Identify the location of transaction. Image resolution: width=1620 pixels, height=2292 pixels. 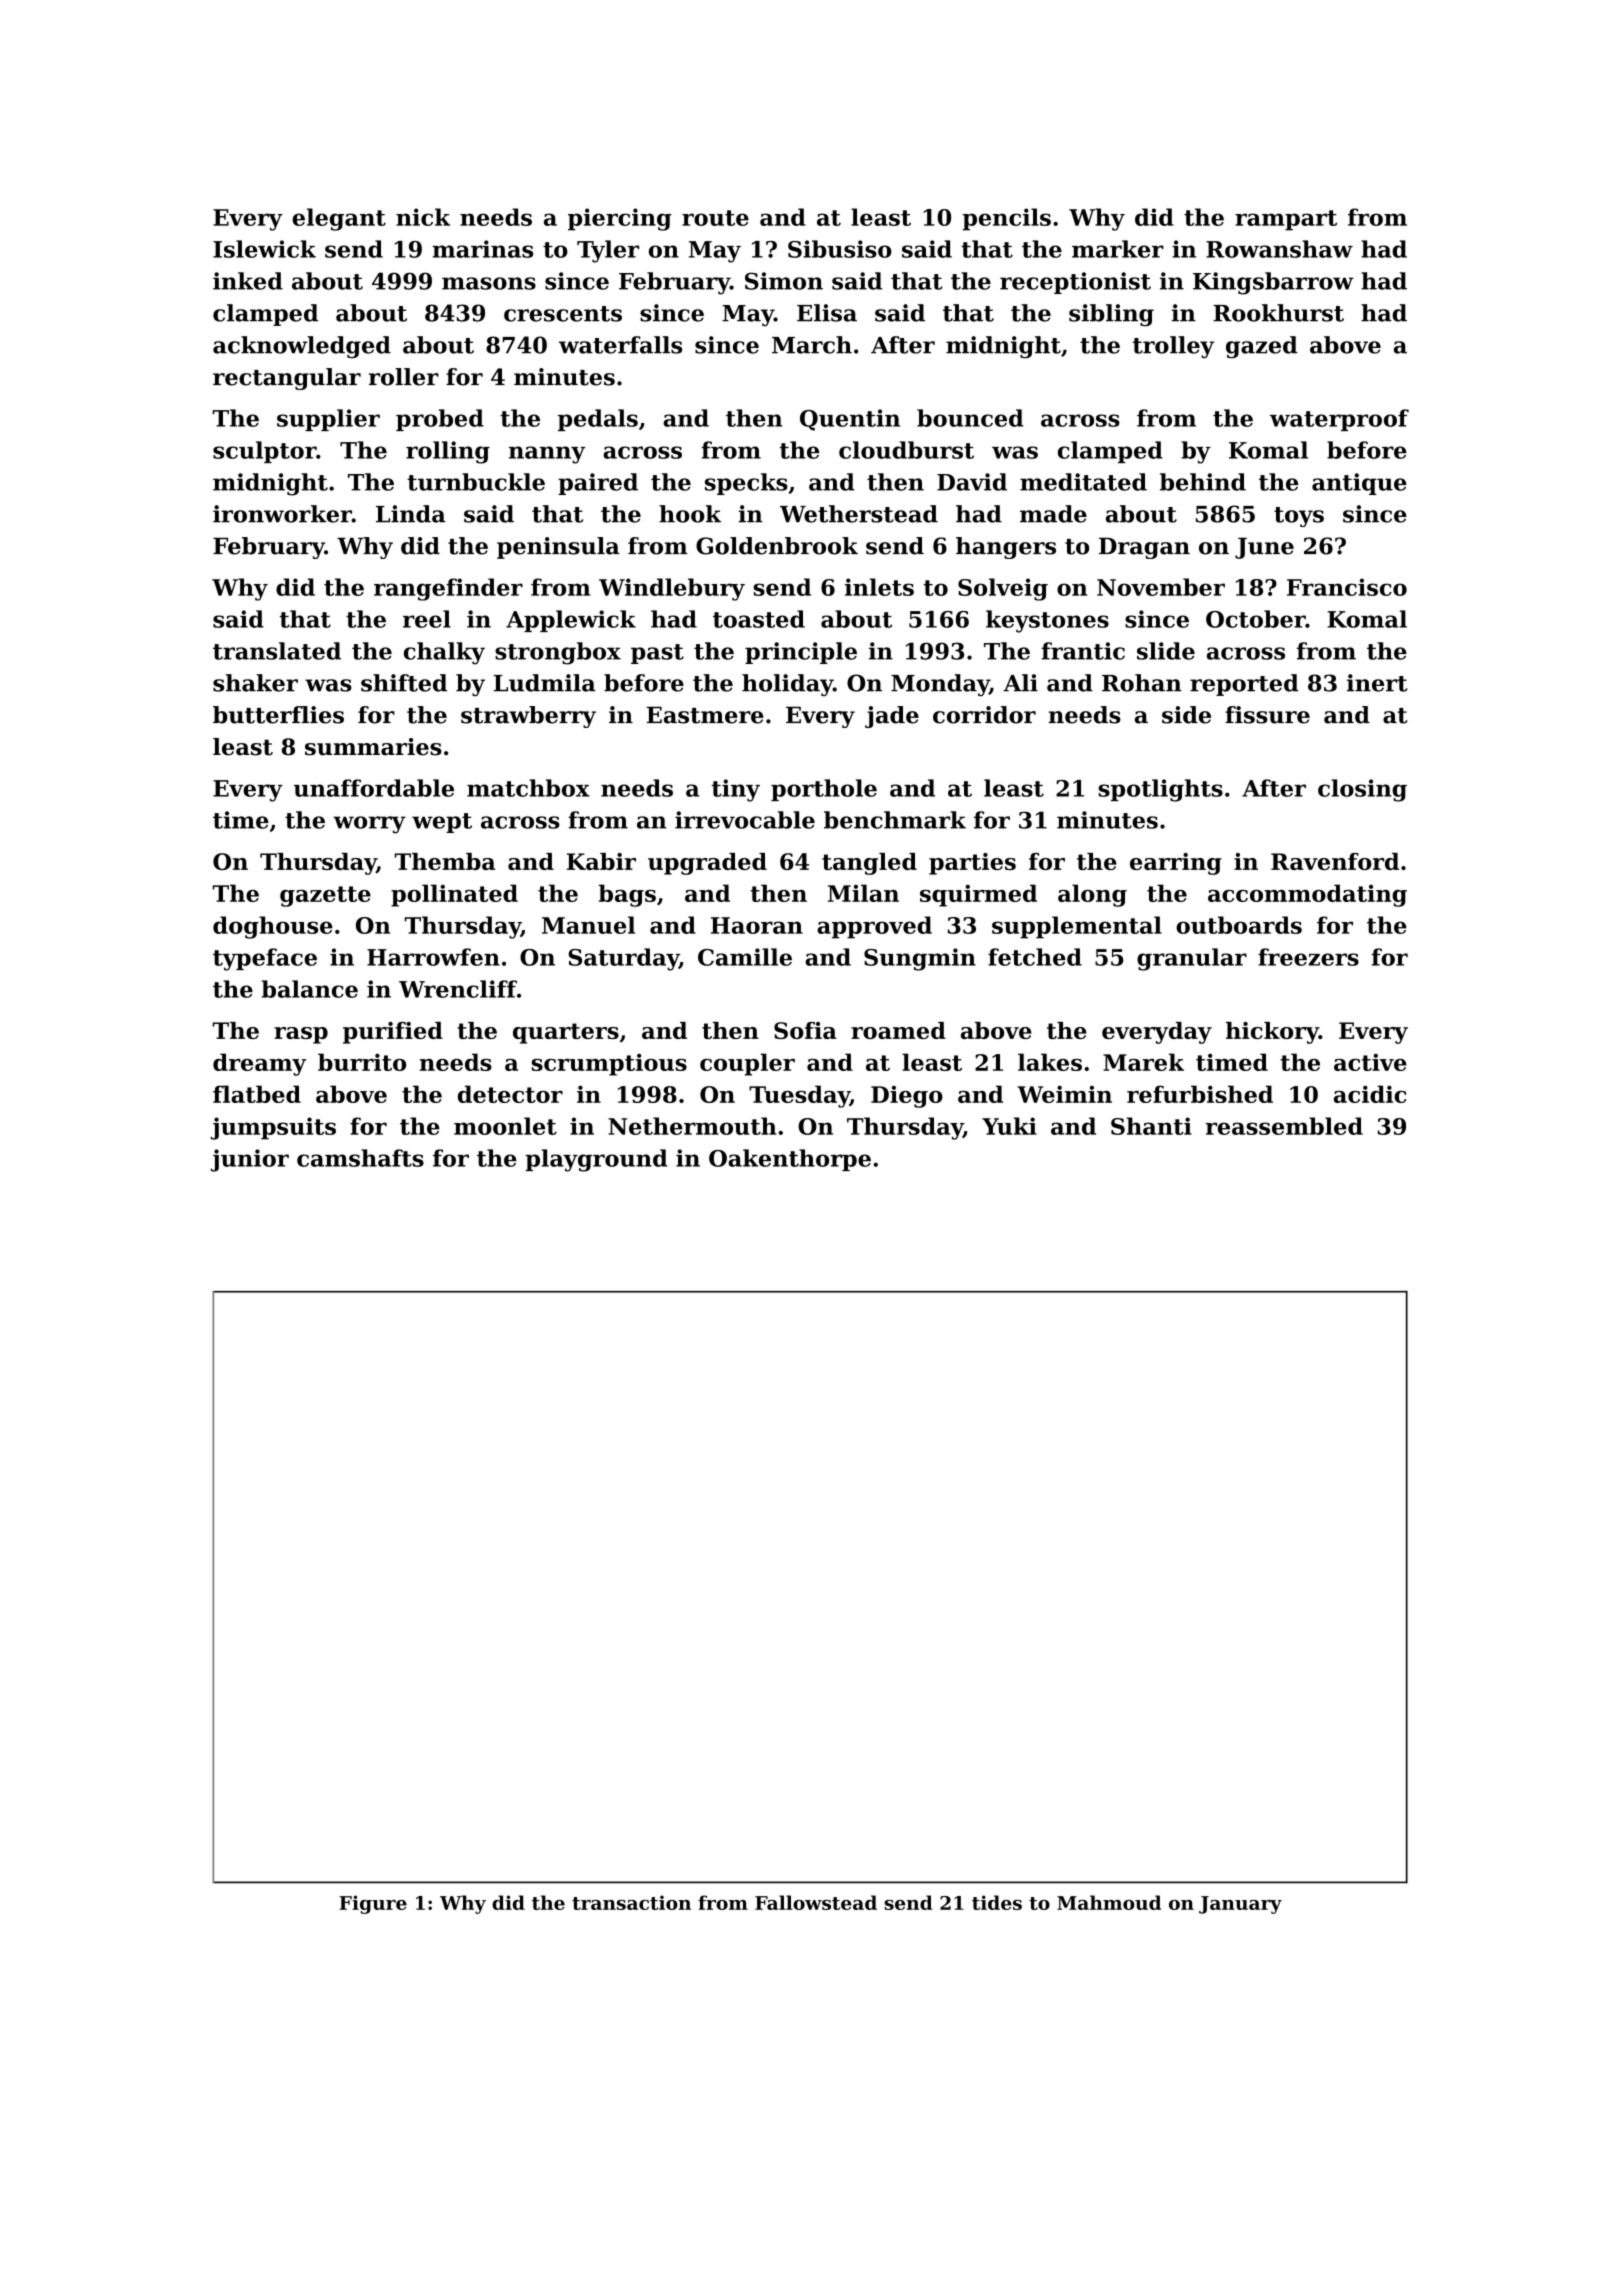
(631, 1902).
